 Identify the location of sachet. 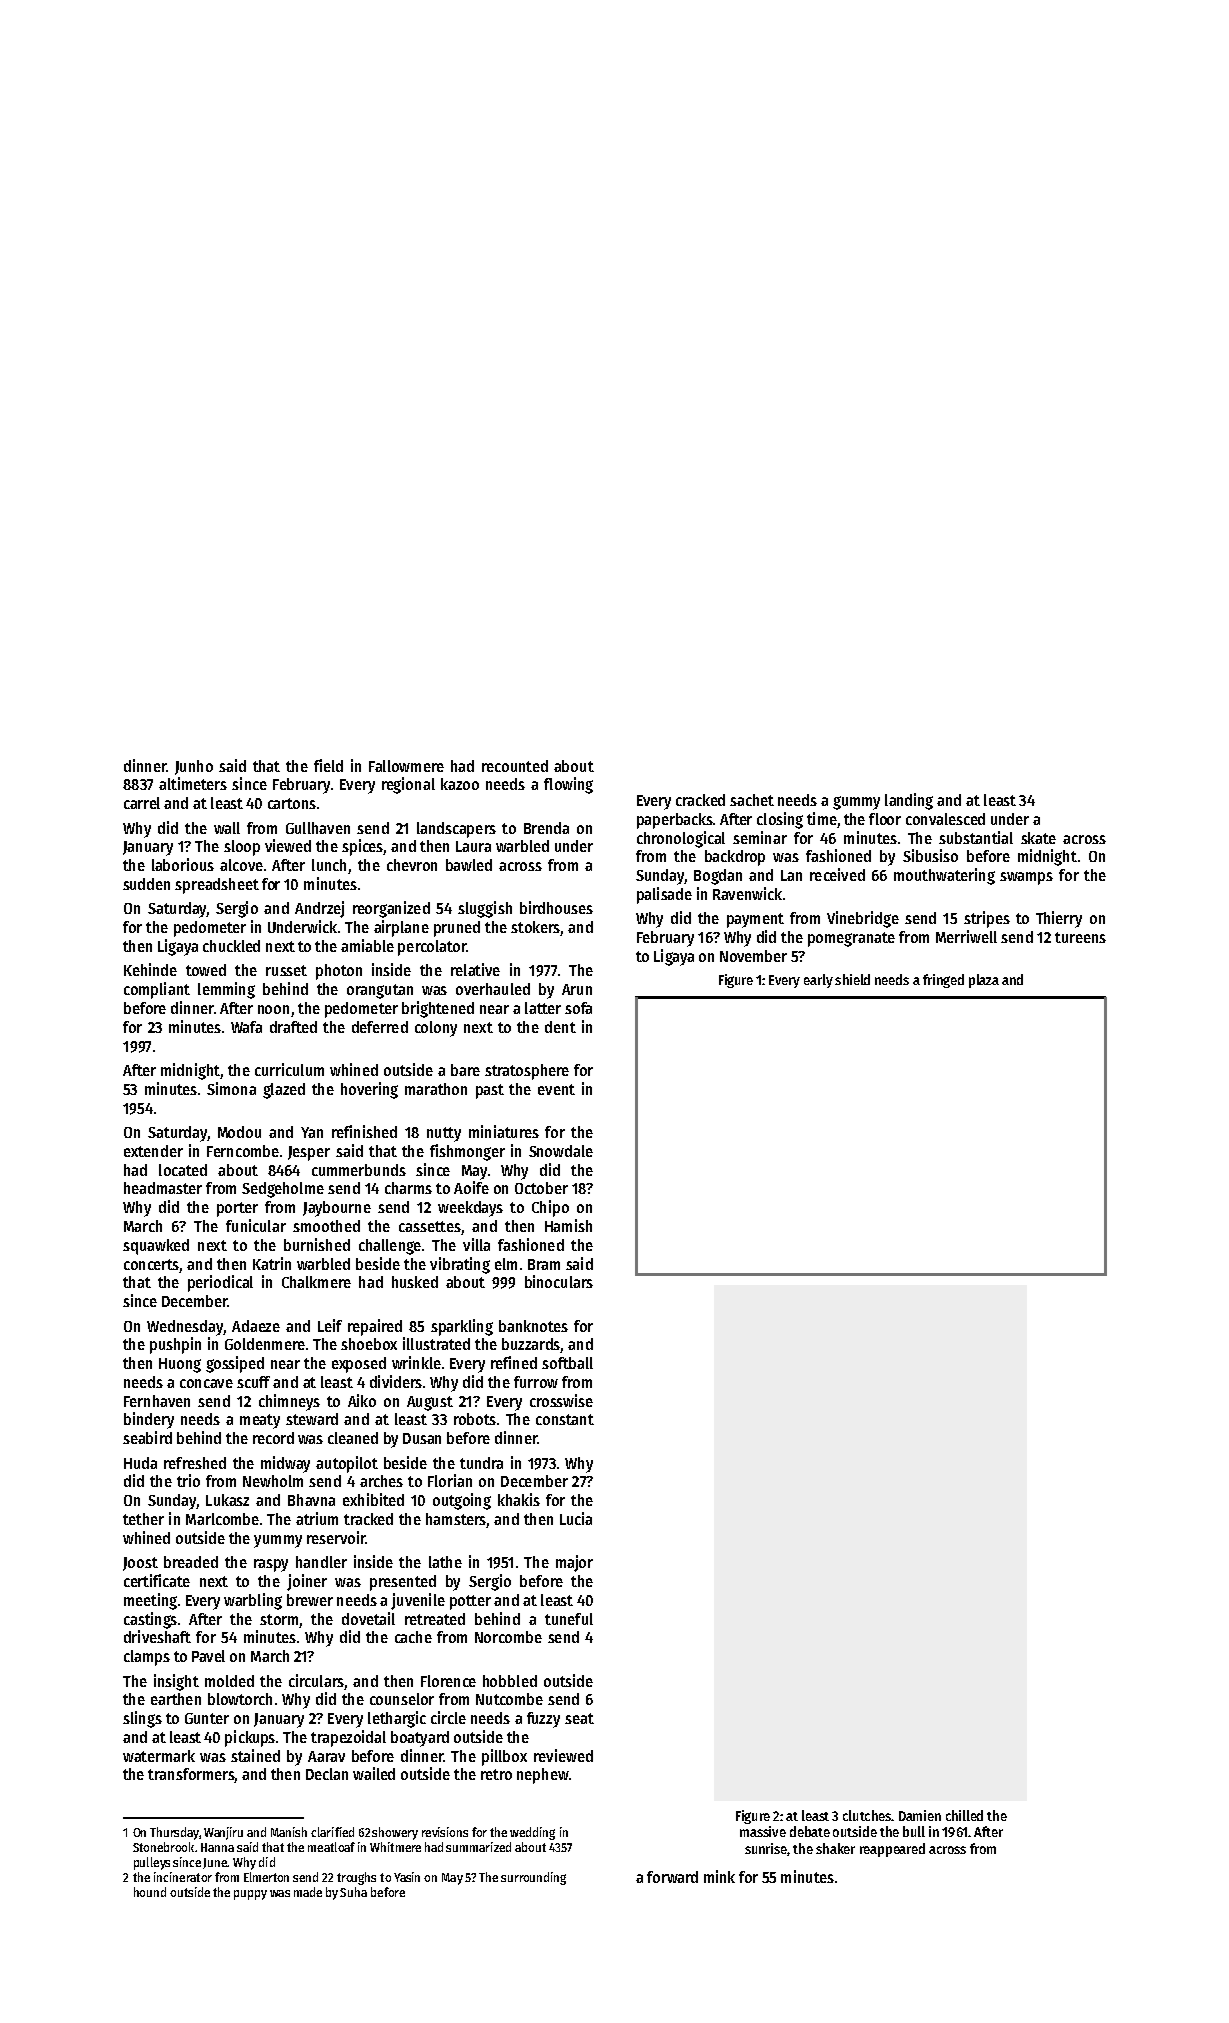
(752, 800).
